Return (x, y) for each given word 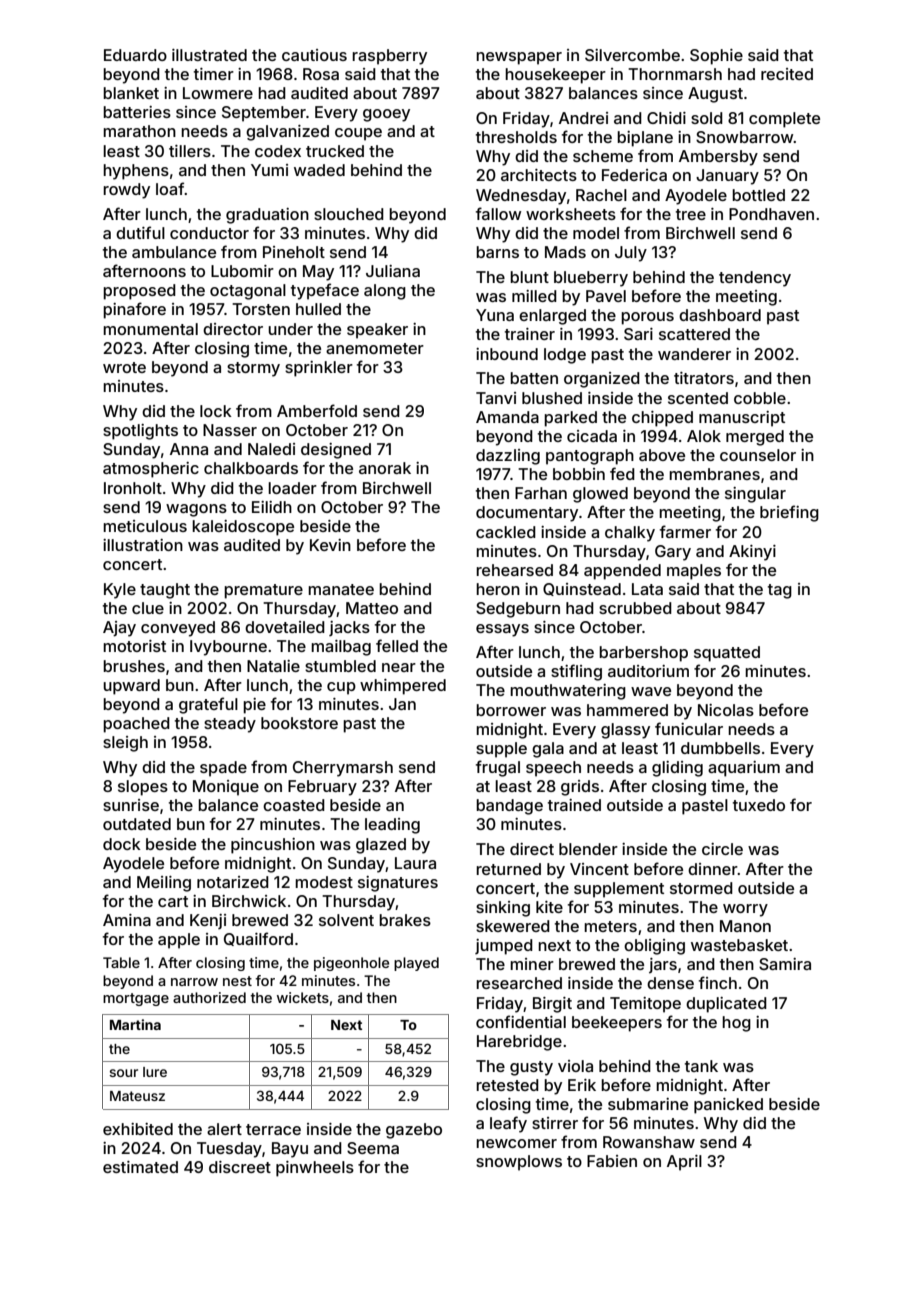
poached (136, 725)
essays (502, 630)
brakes (405, 920)
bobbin (579, 474)
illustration (143, 545)
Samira (785, 964)
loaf (170, 188)
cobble (760, 398)
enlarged (552, 317)
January (727, 177)
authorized (209, 997)
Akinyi (752, 553)
